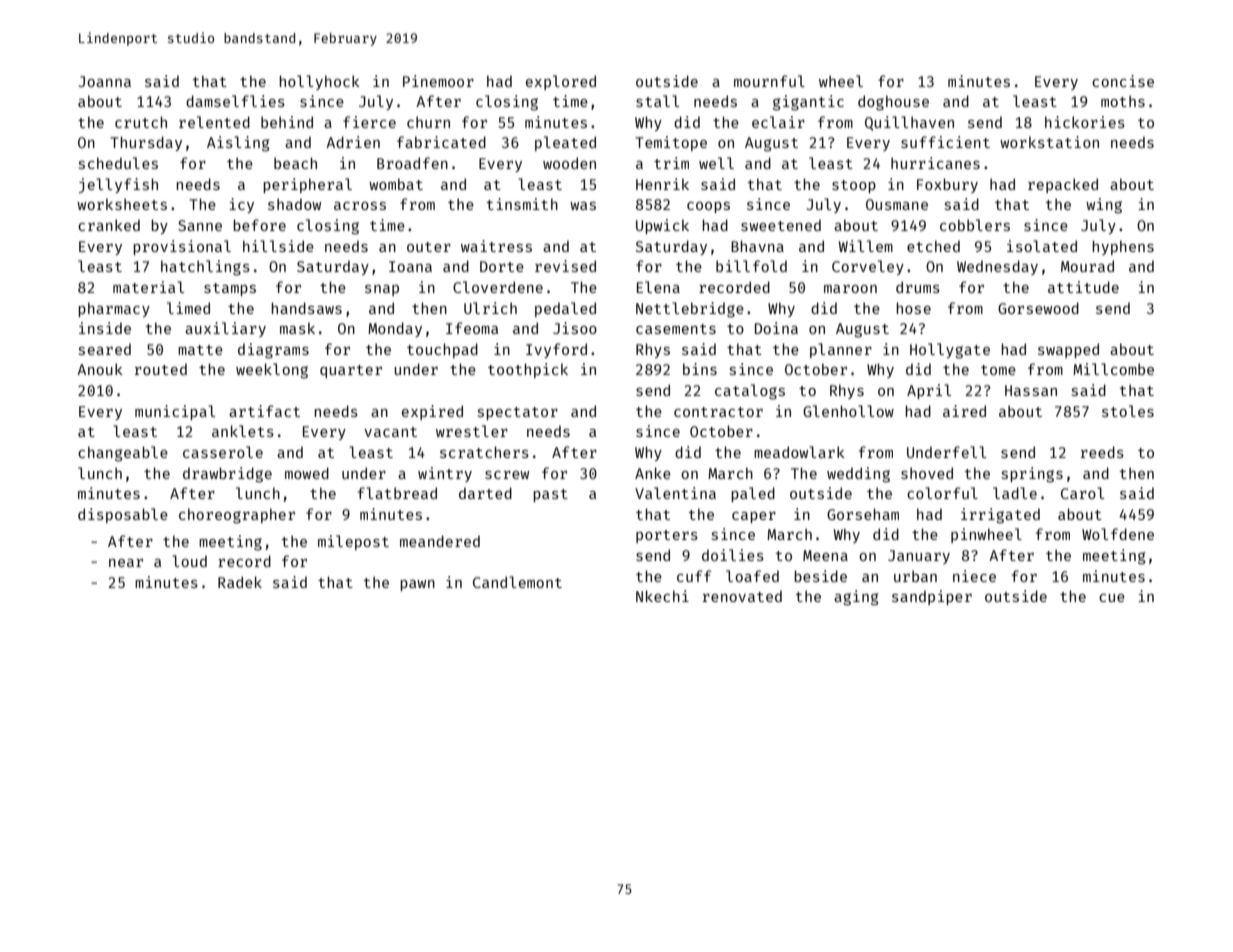  Describe the element at coordinates (227, 475) in the screenshot. I see `drawbridge` at that location.
